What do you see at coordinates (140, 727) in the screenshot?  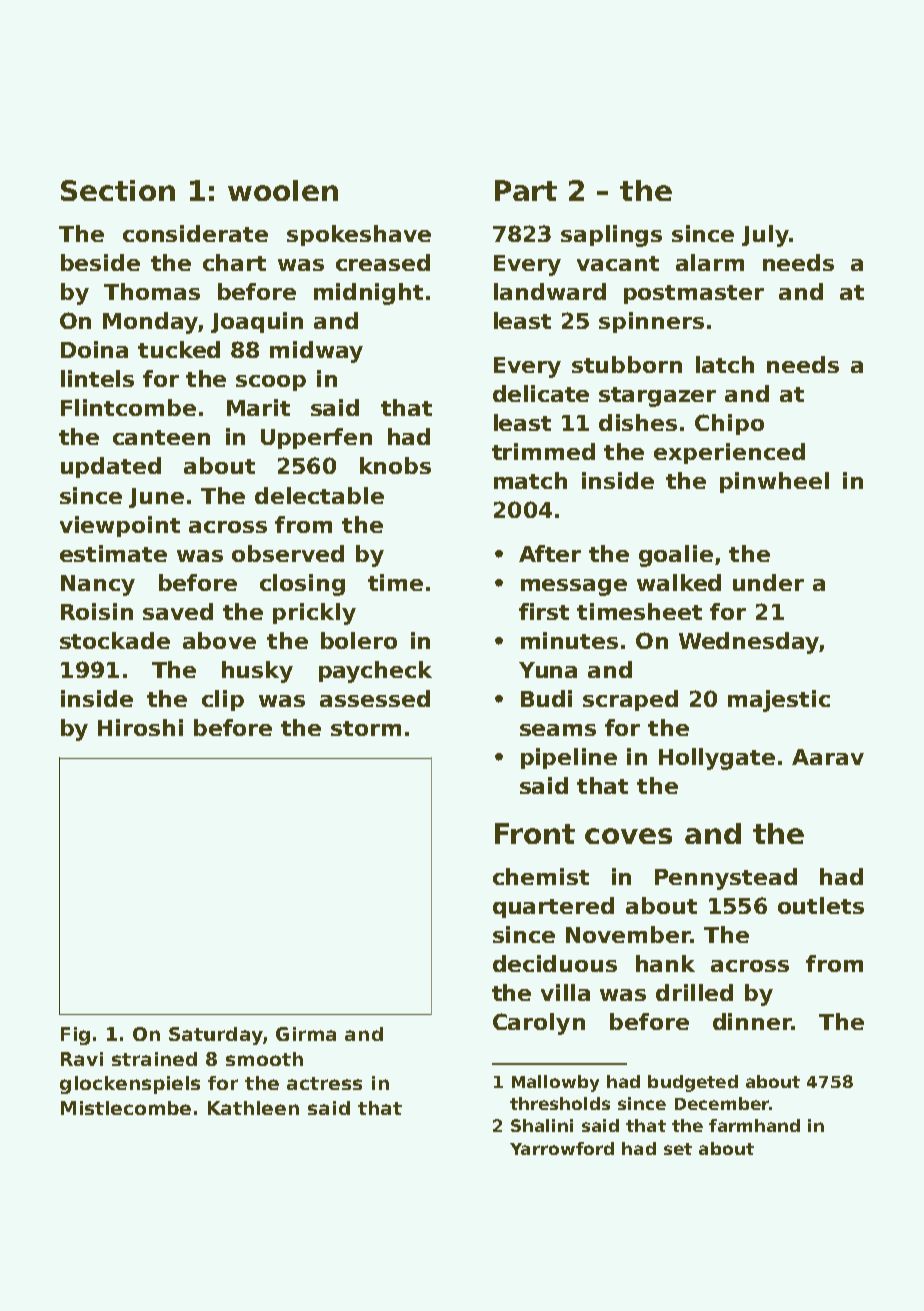 I see `Hiroshi` at bounding box center [140, 727].
